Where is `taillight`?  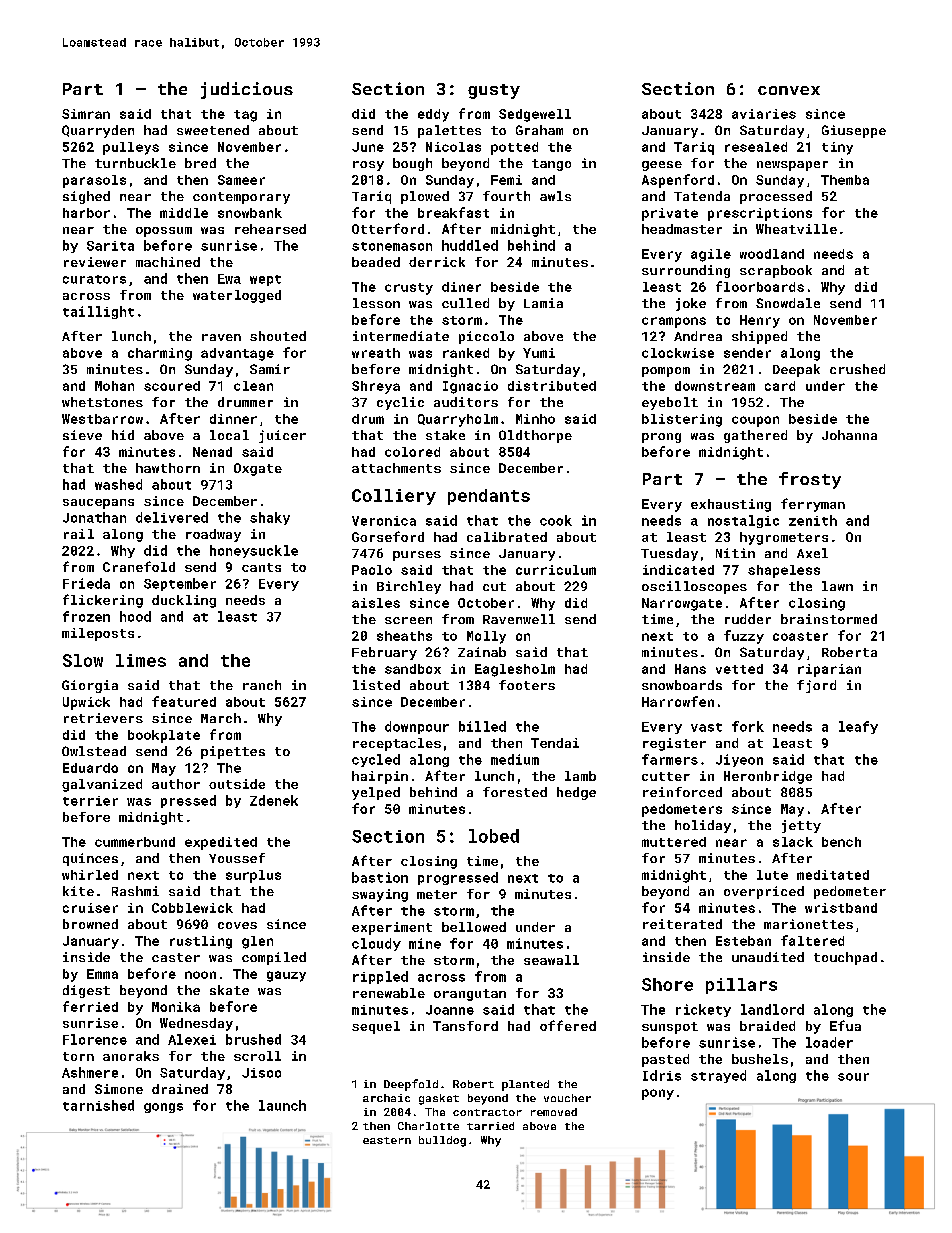 taillight is located at coordinates (98, 312).
